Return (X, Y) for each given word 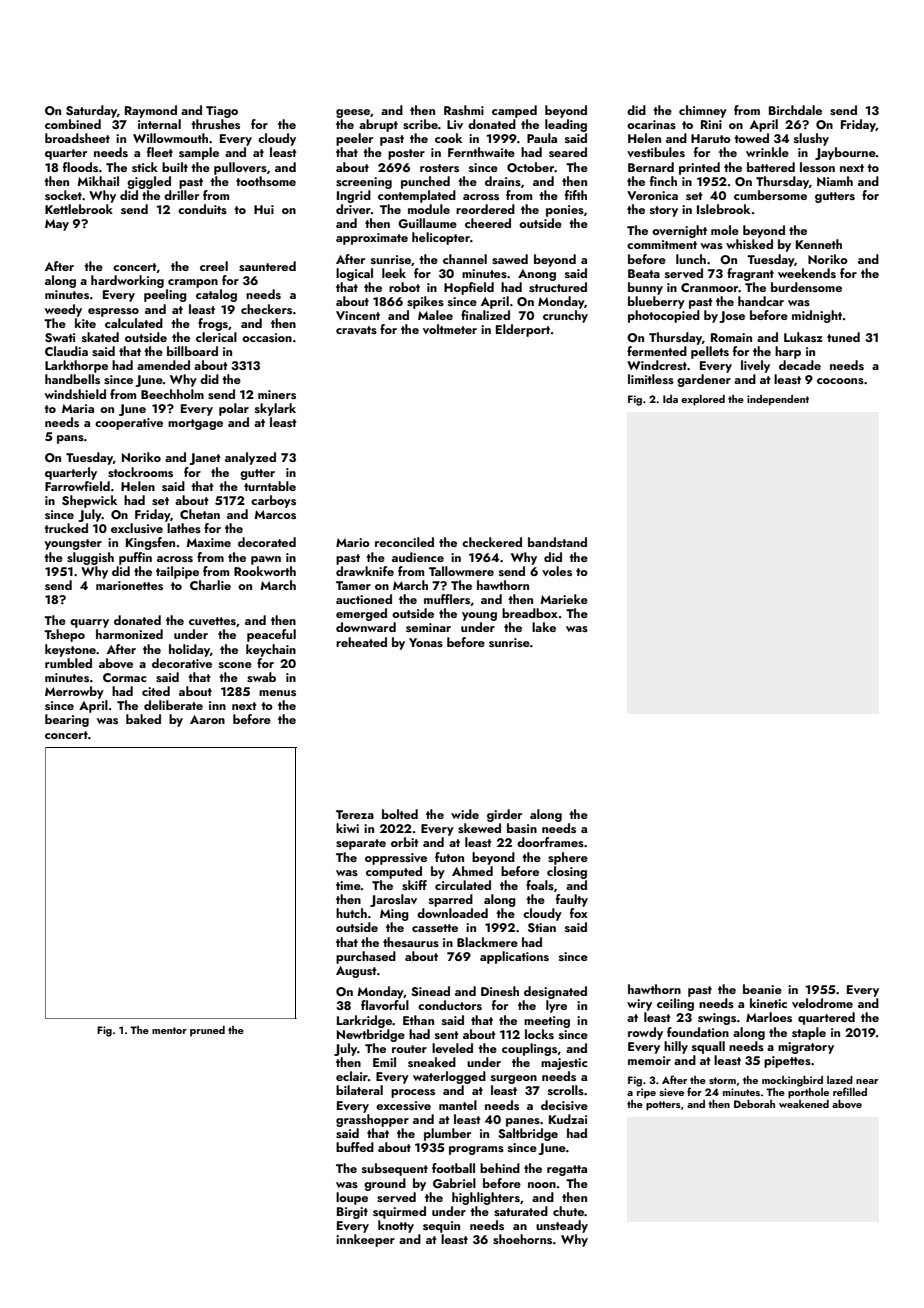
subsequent (395, 1169)
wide (465, 814)
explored (703, 400)
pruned (207, 1031)
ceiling (675, 1004)
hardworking (127, 281)
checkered (492, 542)
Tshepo (64, 635)
